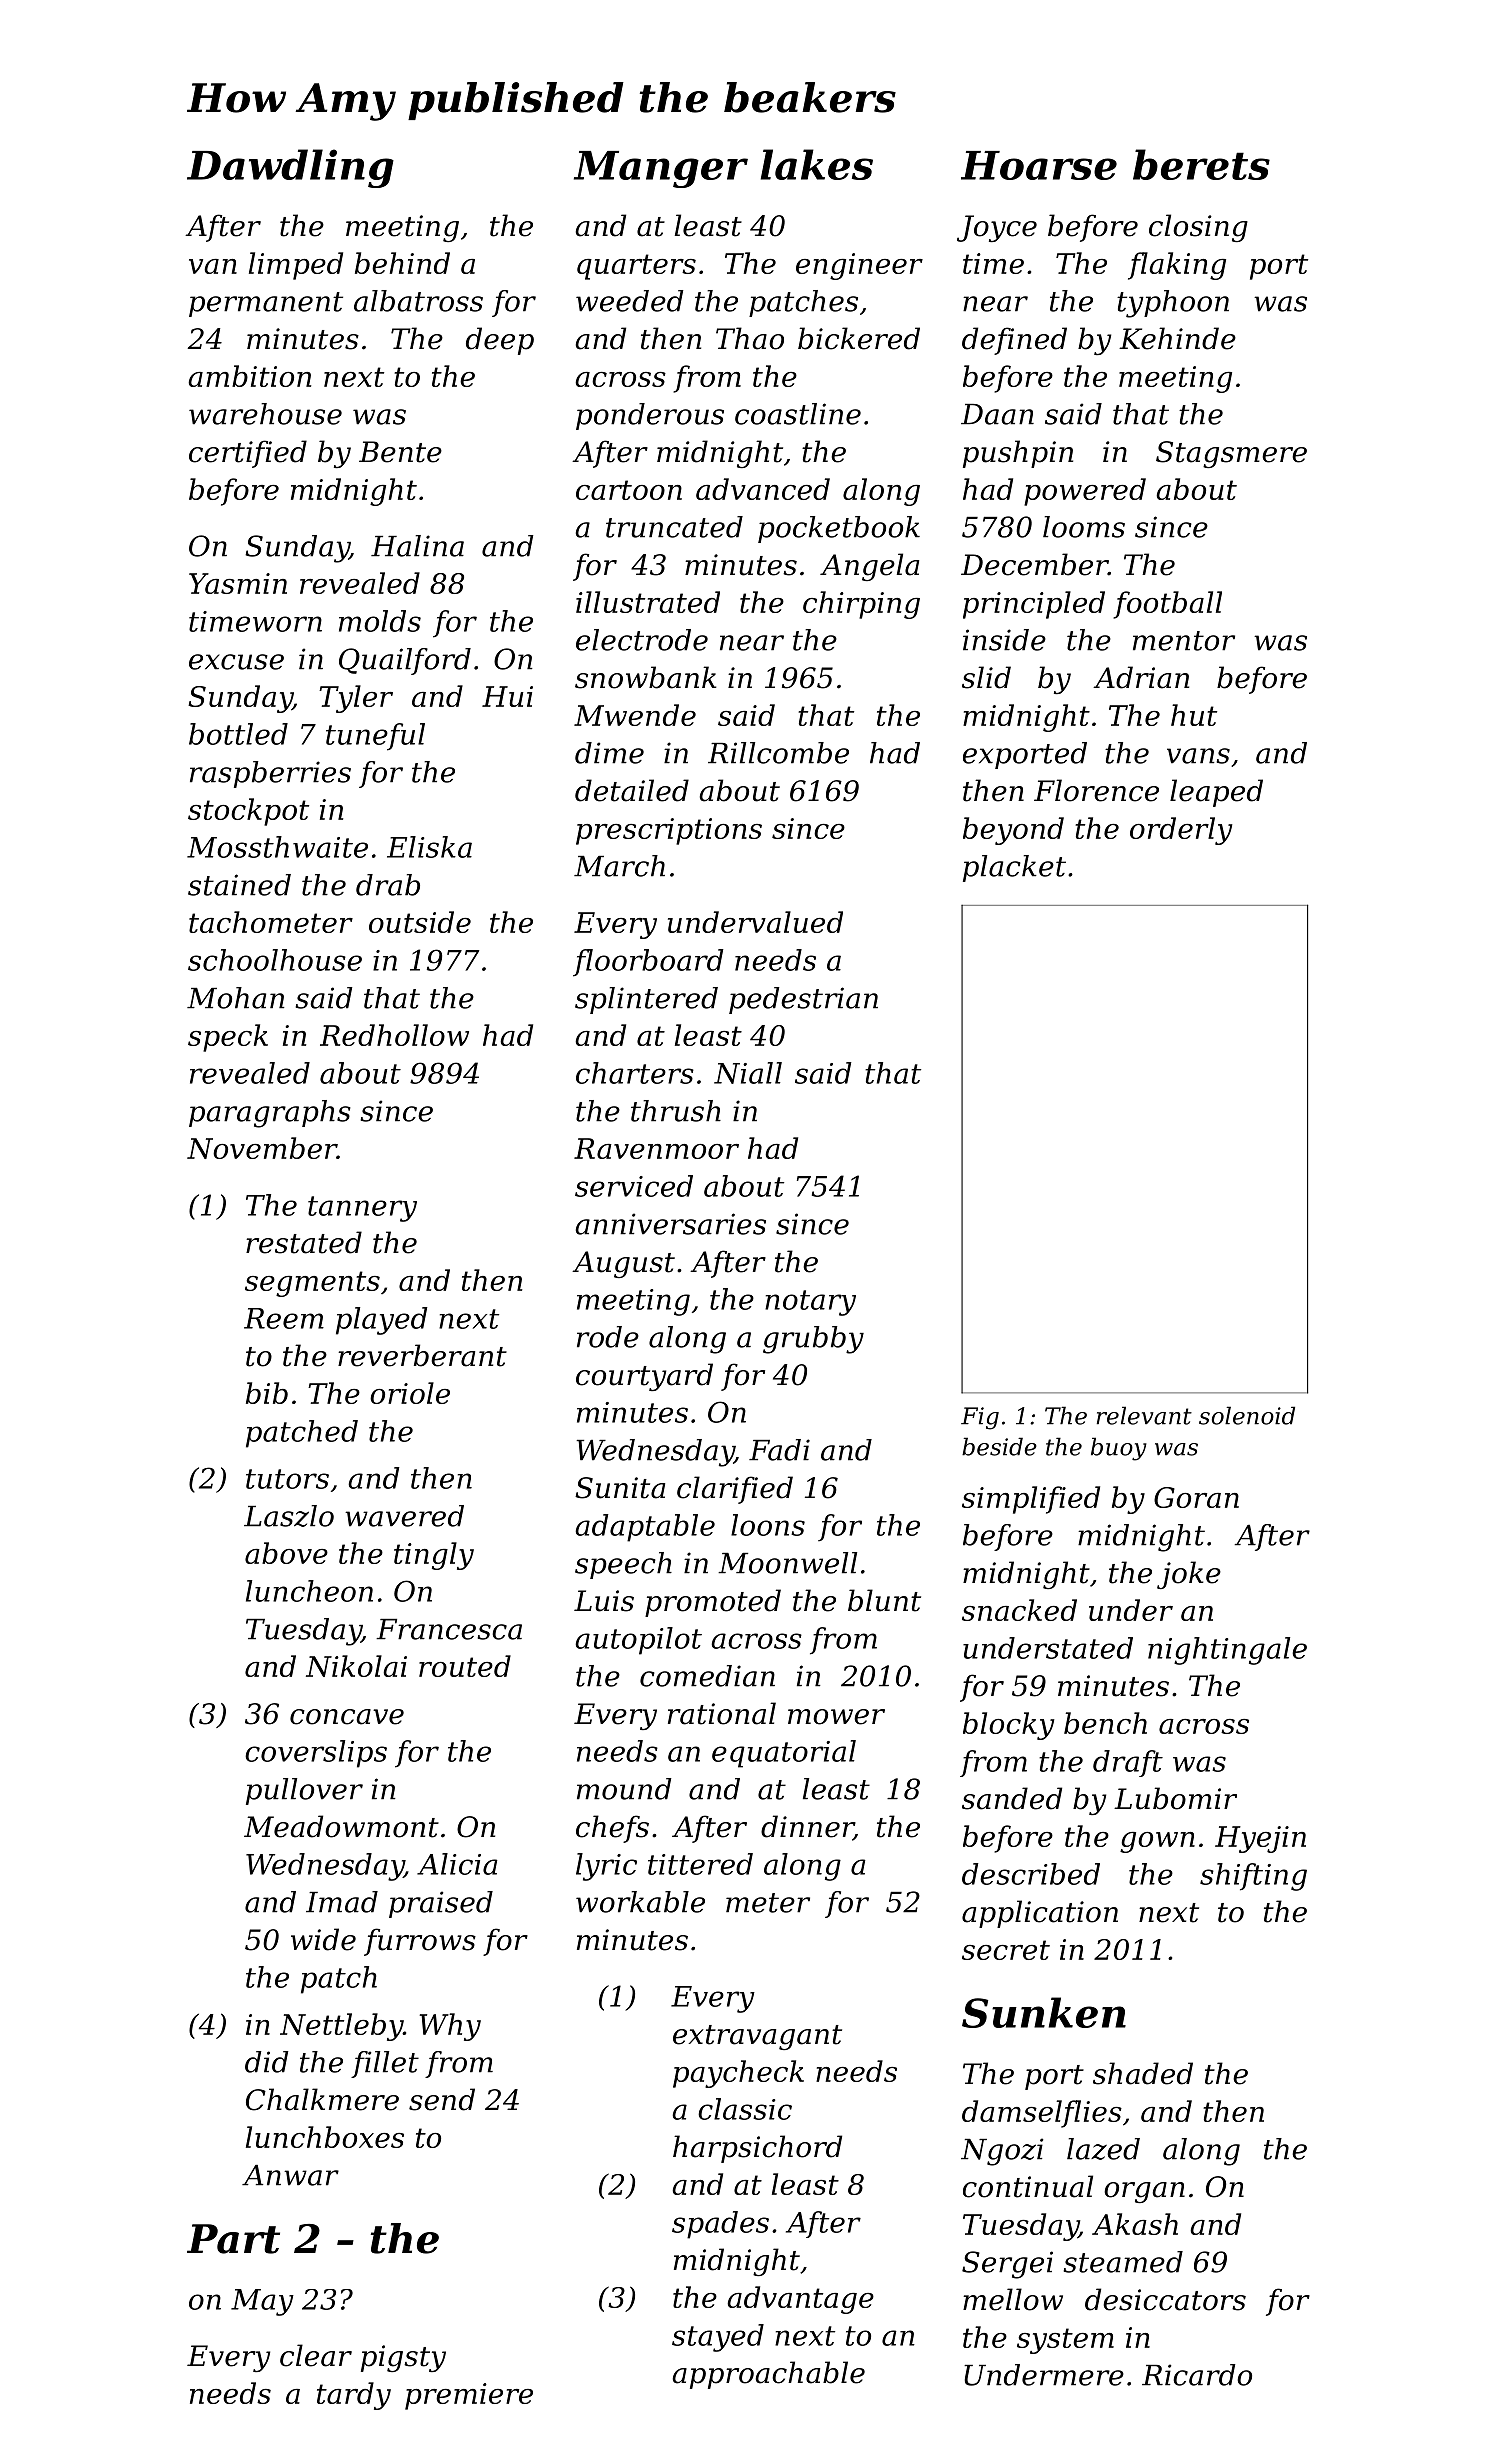  I want to click on closing, so click(1198, 228).
